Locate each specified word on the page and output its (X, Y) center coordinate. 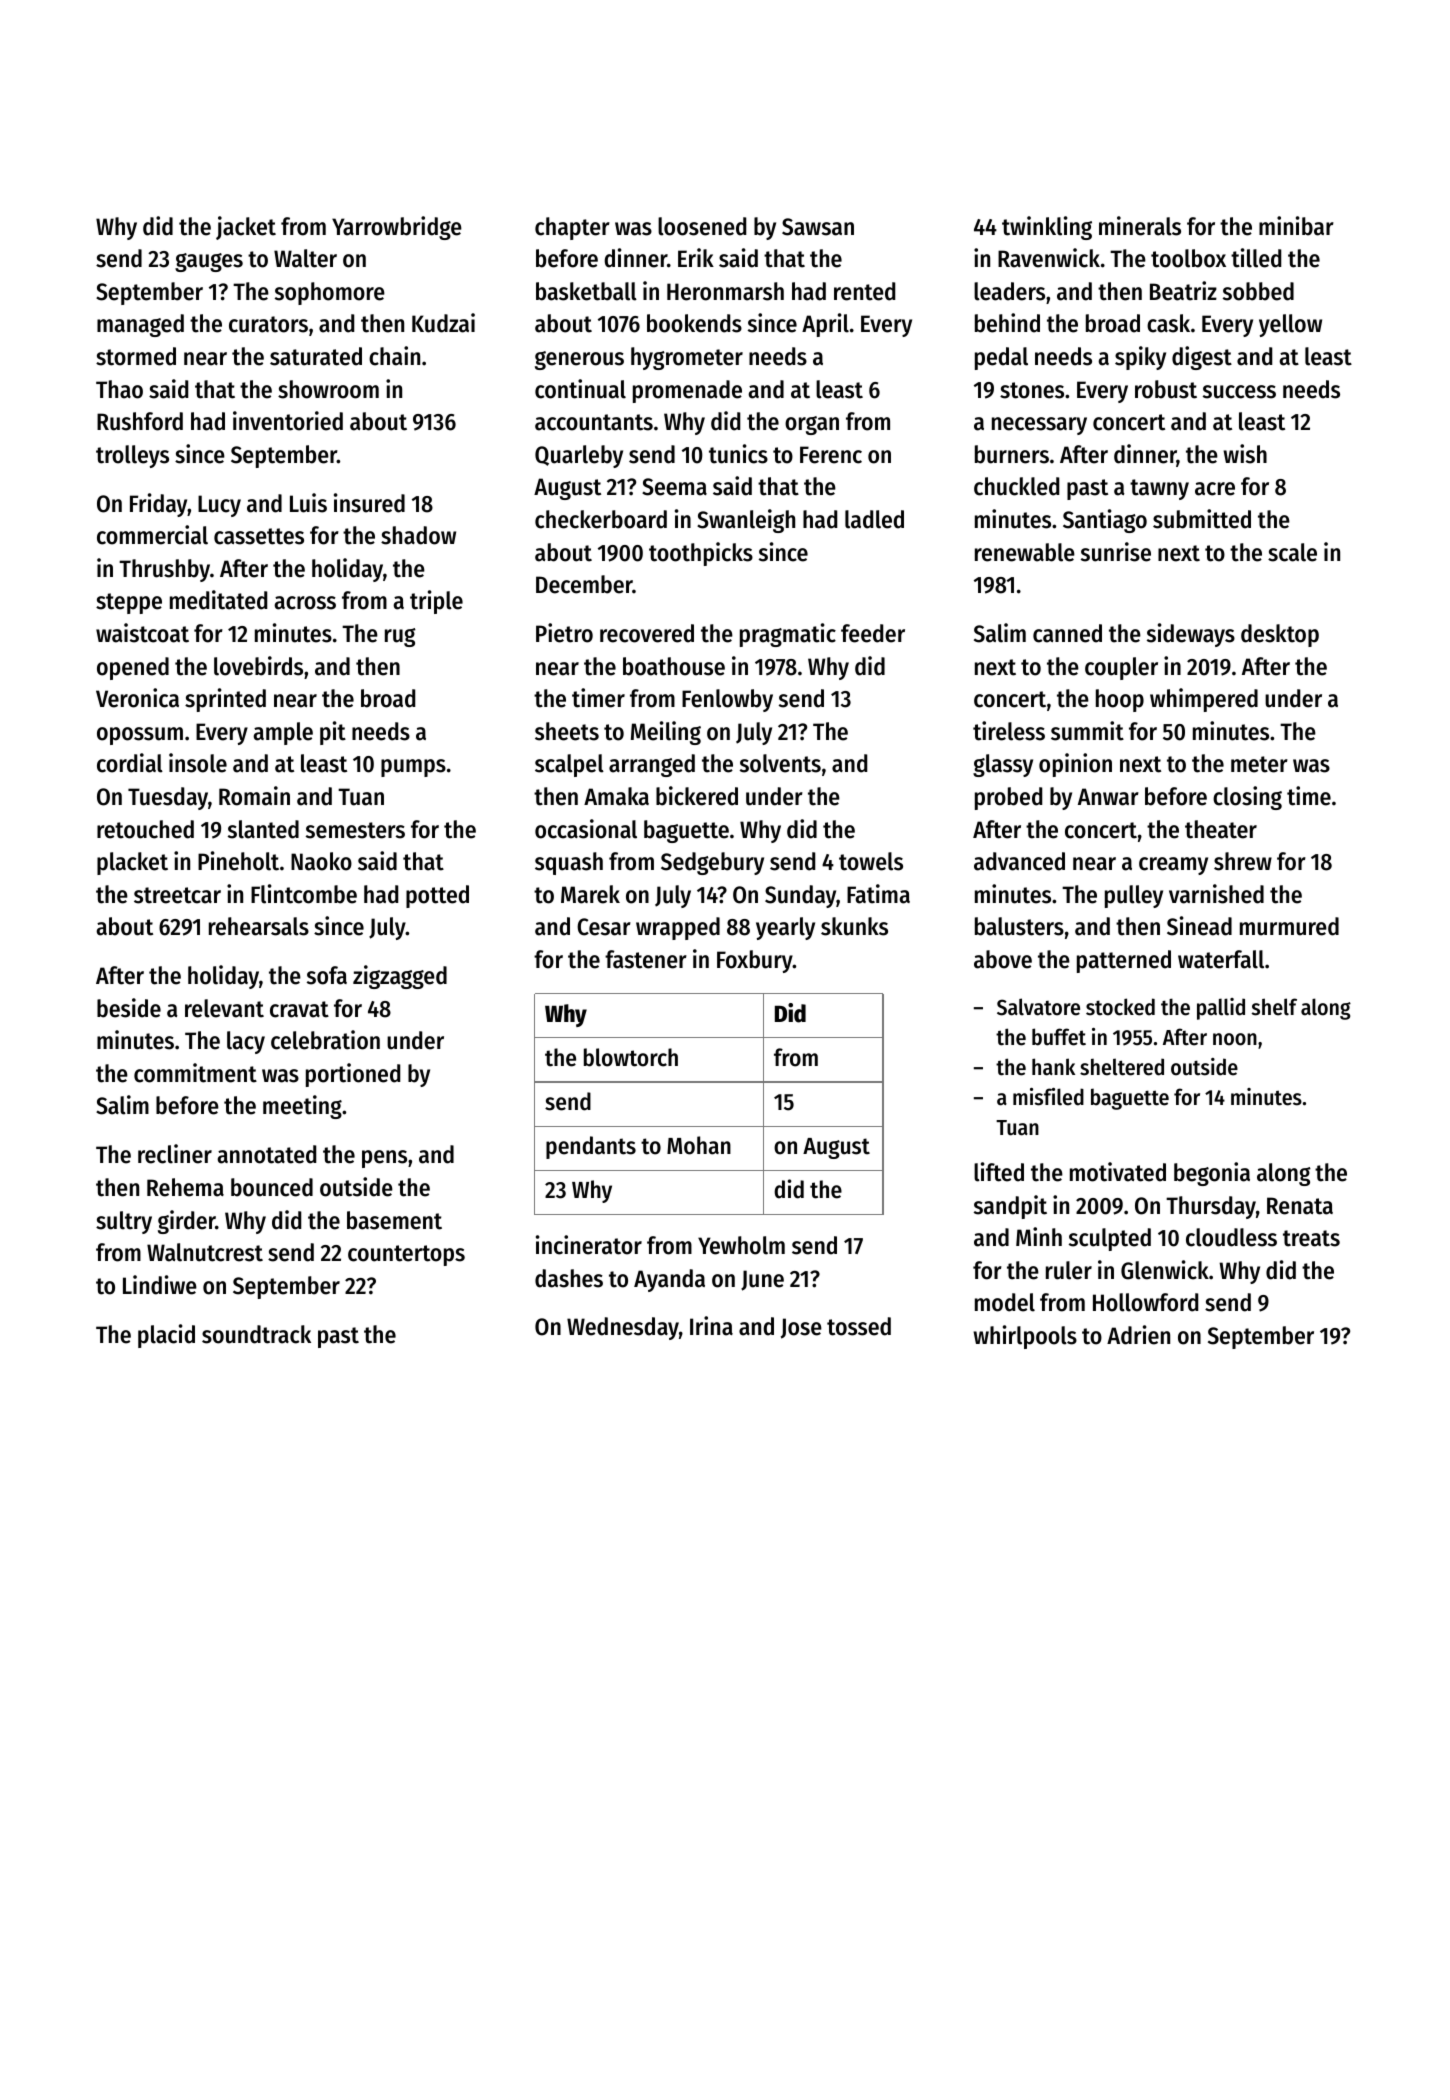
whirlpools (1025, 1337)
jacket (246, 228)
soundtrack (256, 1334)
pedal (1001, 358)
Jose (801, 1328)
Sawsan (818, 227)
